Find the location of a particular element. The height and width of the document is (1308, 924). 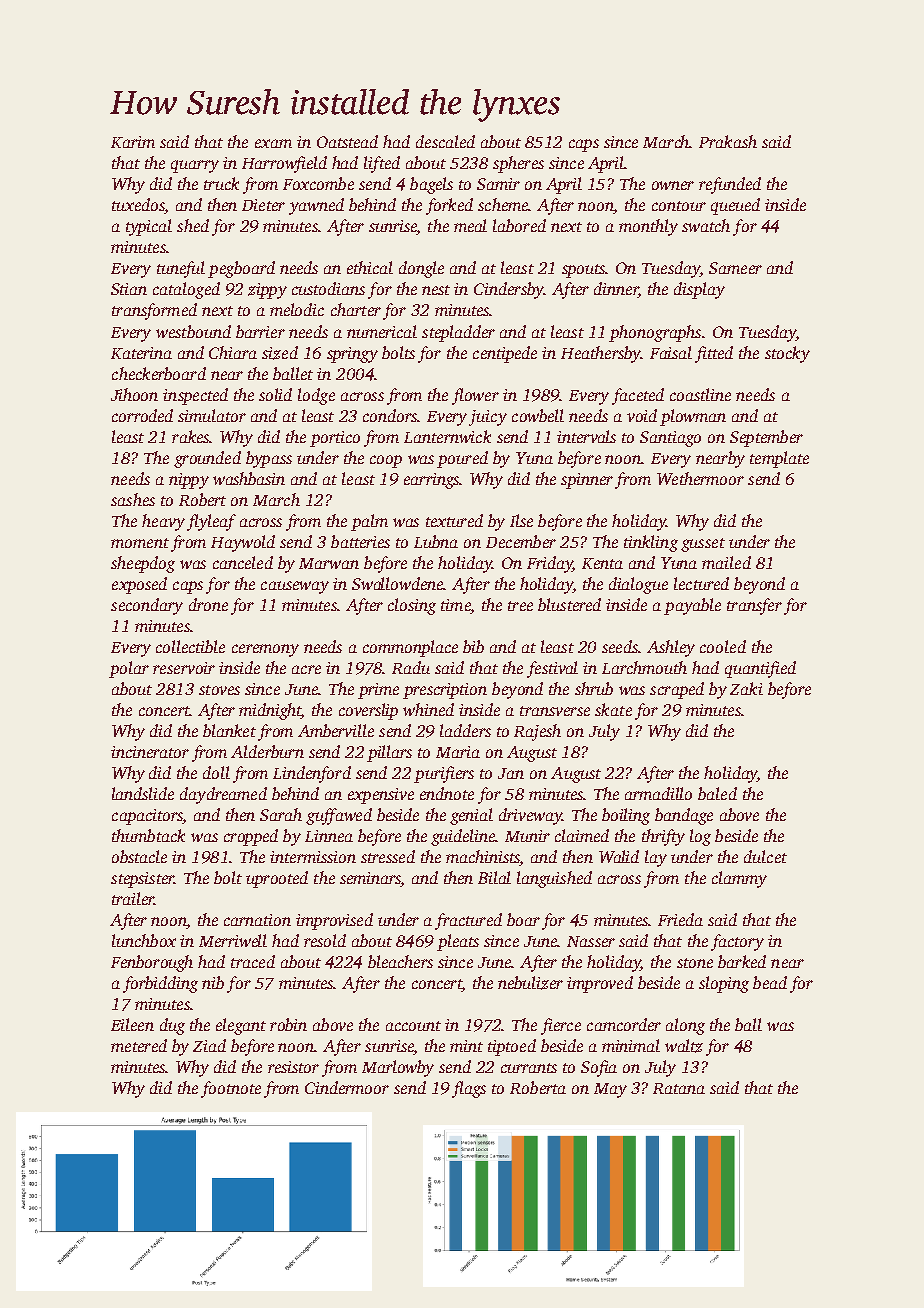

Sameer is located at coordinates (735, 268).
